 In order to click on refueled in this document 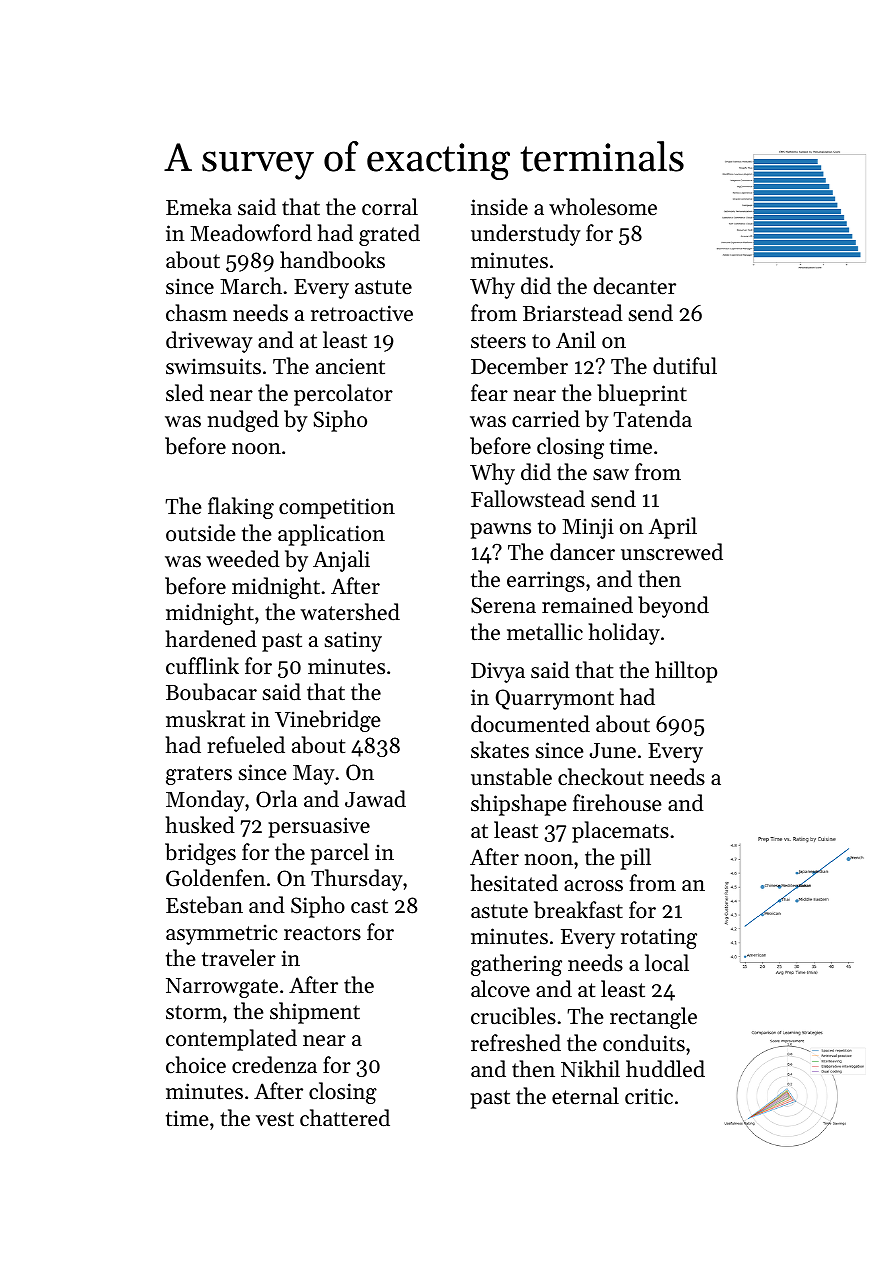, I will do `click(246, 745)`.
